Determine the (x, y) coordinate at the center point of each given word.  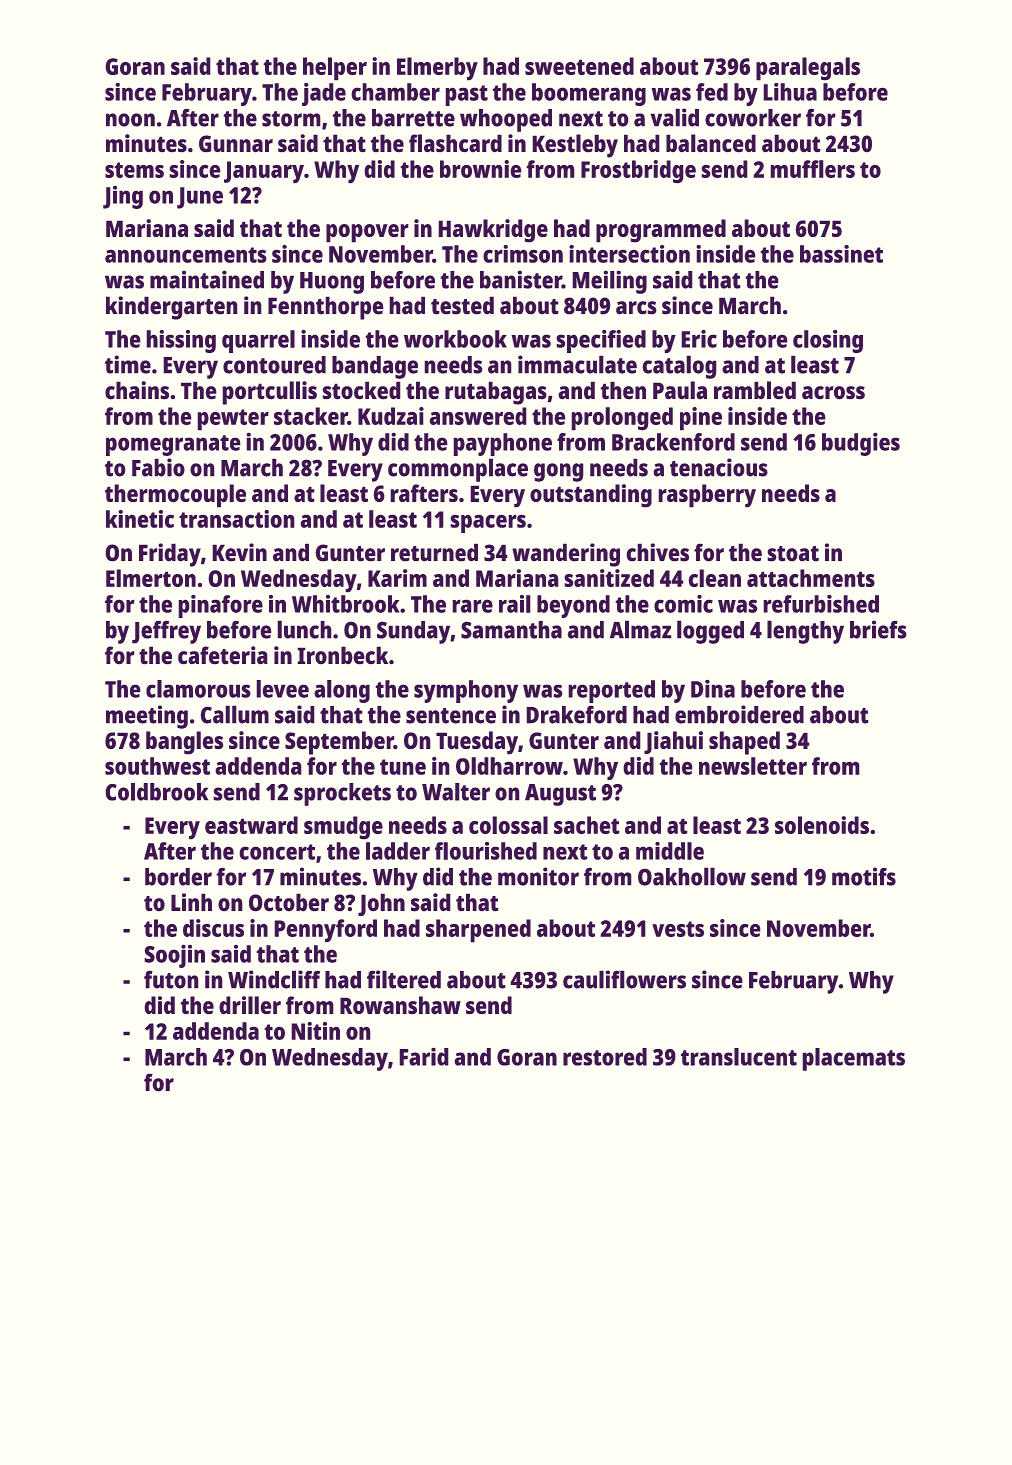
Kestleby (575, 146)
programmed (661, 231)
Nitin (315, 1031)
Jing (123, 197)
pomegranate (173, 445)
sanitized (609, 578)
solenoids (822, 825)
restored (605, 1057)
